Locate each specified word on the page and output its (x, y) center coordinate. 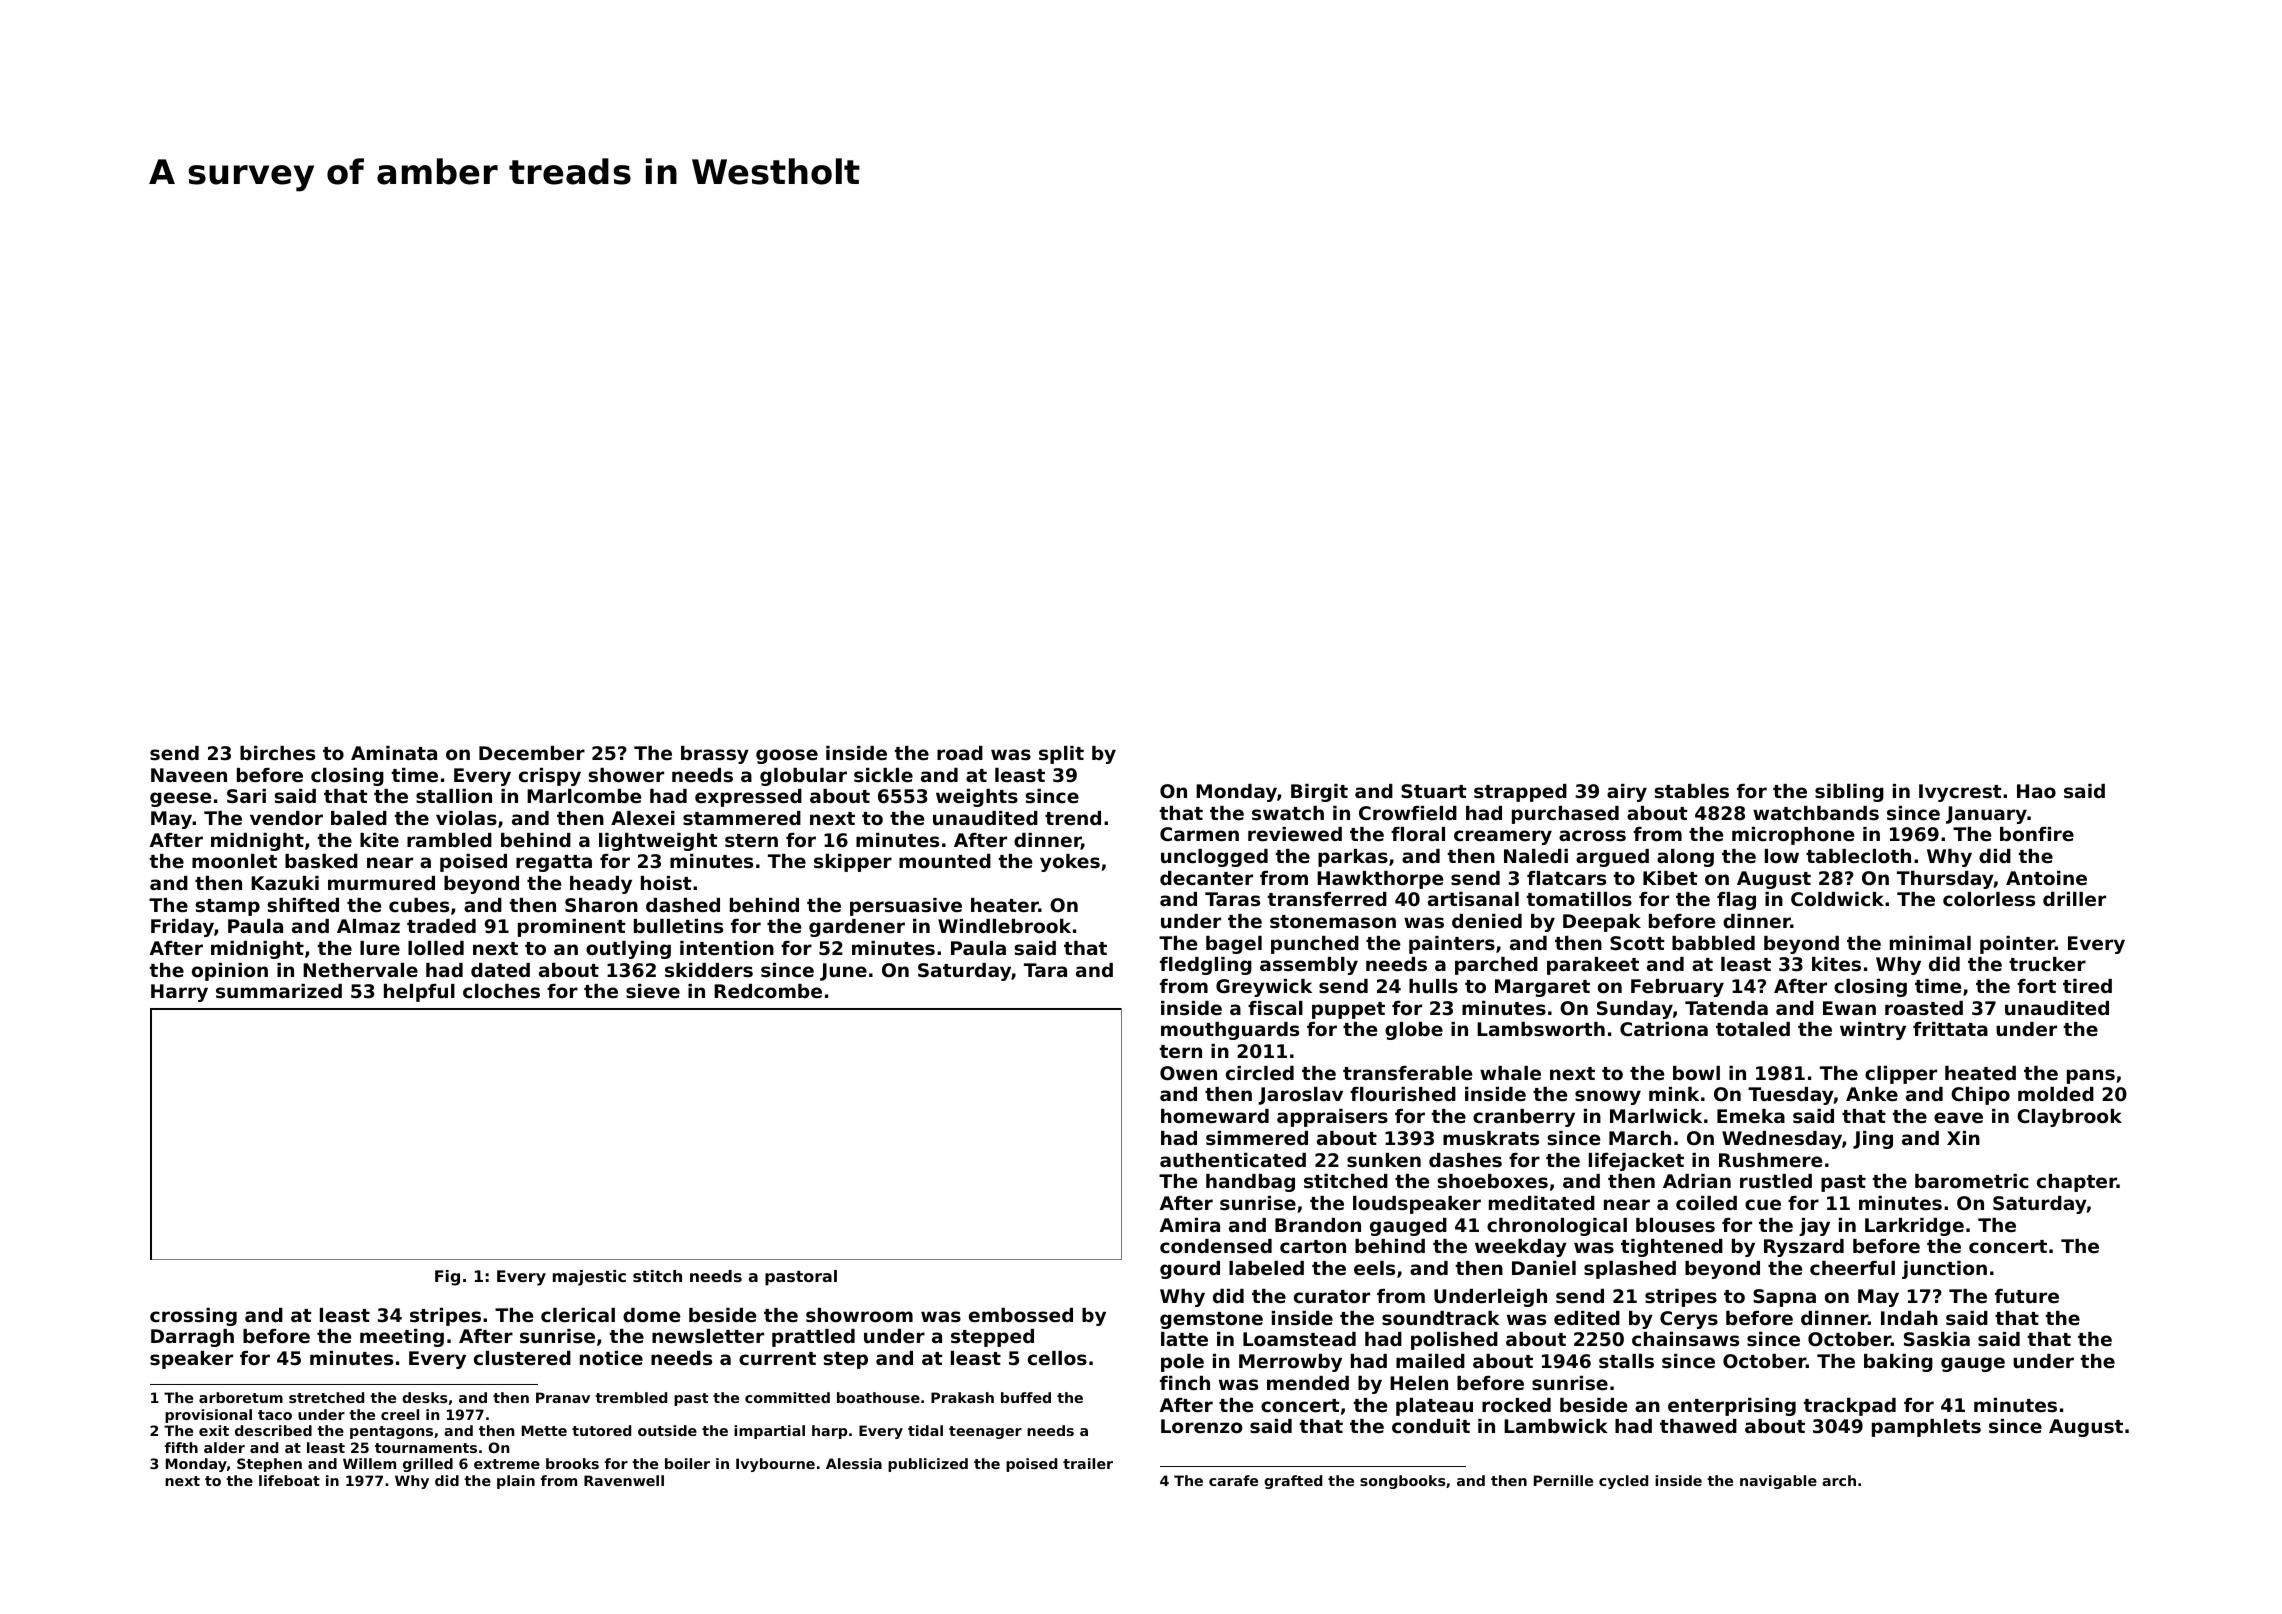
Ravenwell (624, 1480)
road (960, 753)
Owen (1188, 1073)
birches (277, 753)
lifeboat (289, 1480)
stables (1691, 791)
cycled (1623, 1482)
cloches (501, 991)
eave (1958, 1117)
